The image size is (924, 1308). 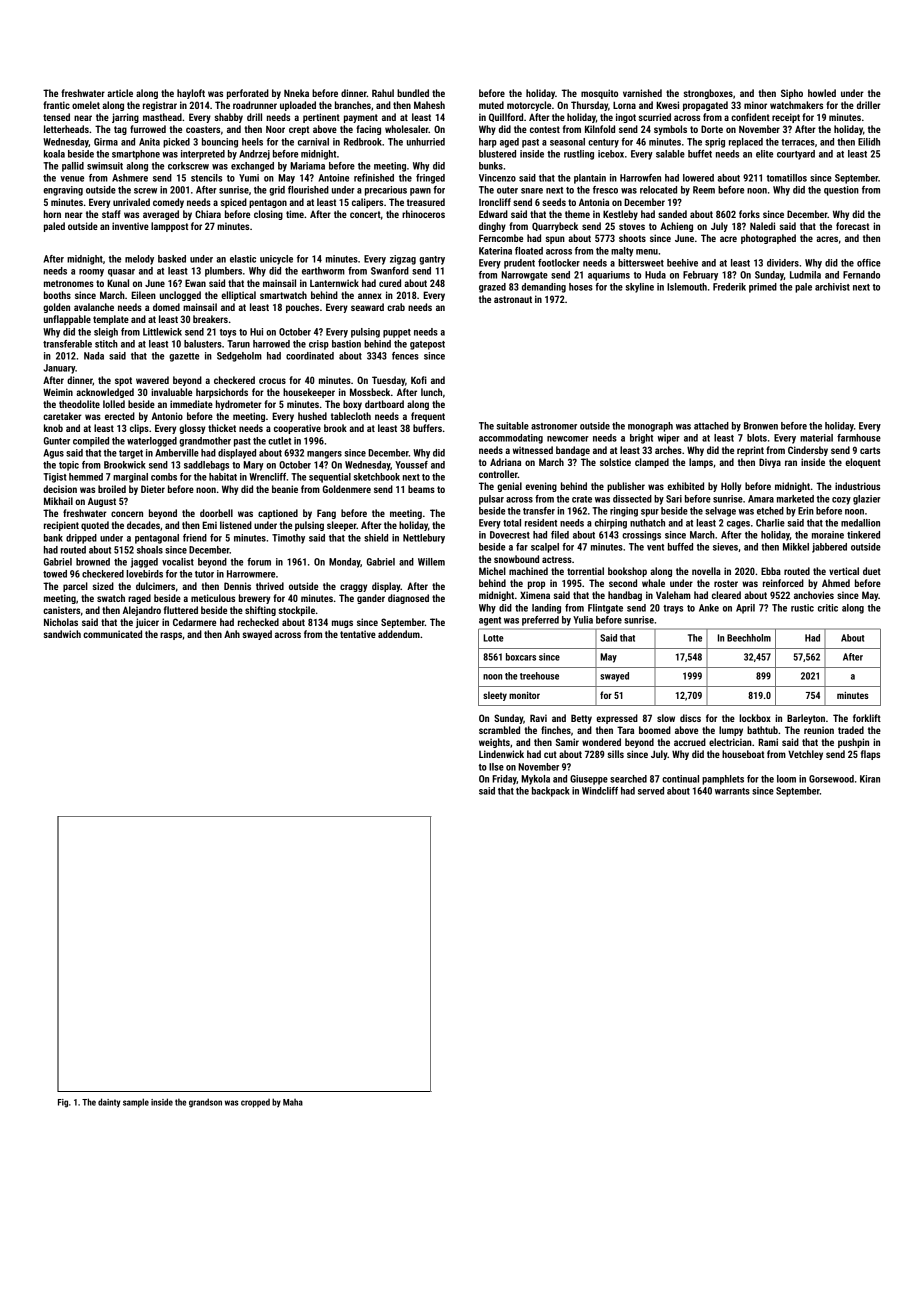 What do you see at coordinates (491, 105) in the image?
I see `muted` at bounding box center [491, 105].
